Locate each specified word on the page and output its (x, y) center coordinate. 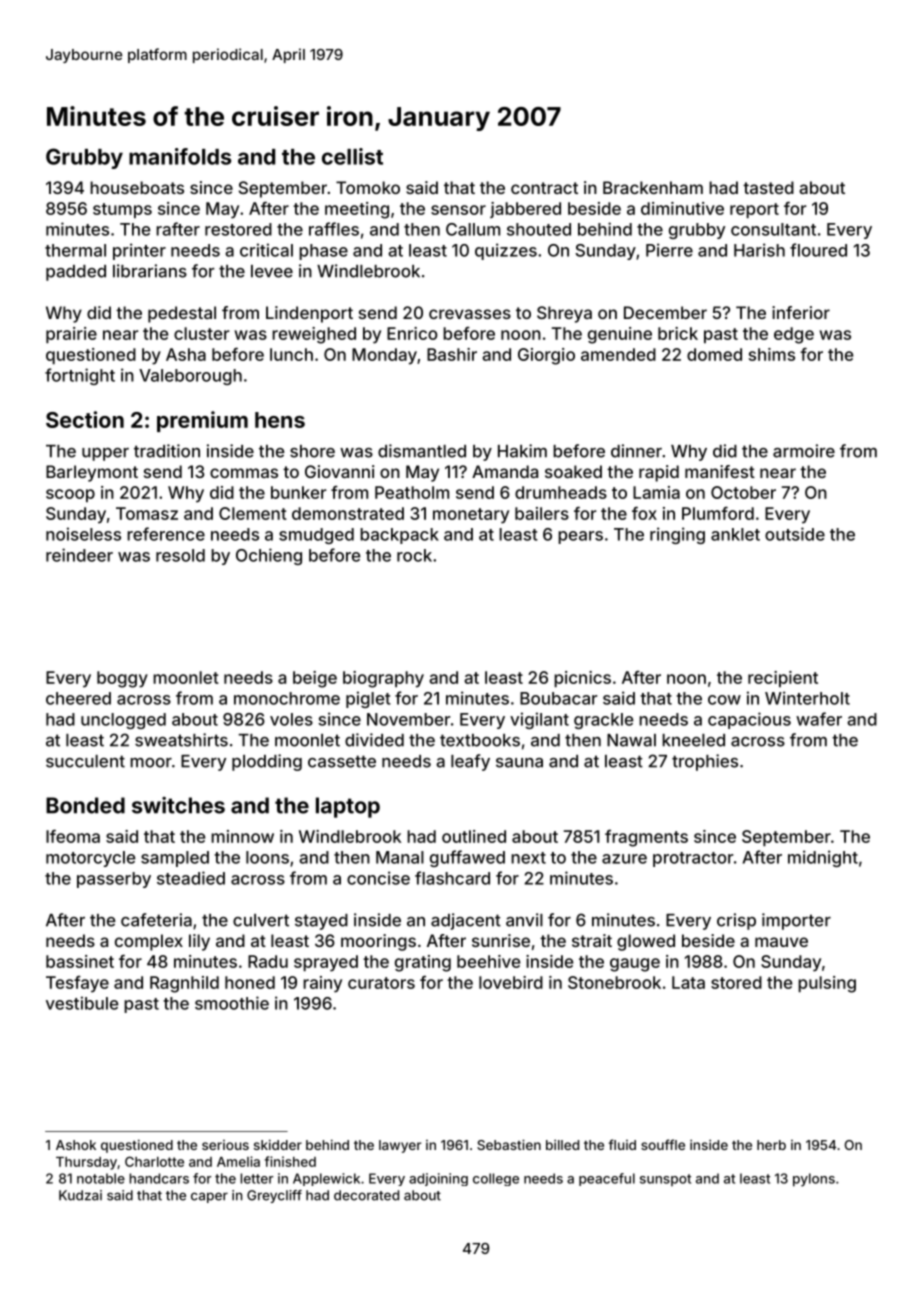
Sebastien (509, 1144)
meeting (357, 210)
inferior (801, 312)
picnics (582, 679)
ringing (677, 535)
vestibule (82, 1003)
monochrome (287, 698)
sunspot (665, 1180)
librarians (150, 271)
